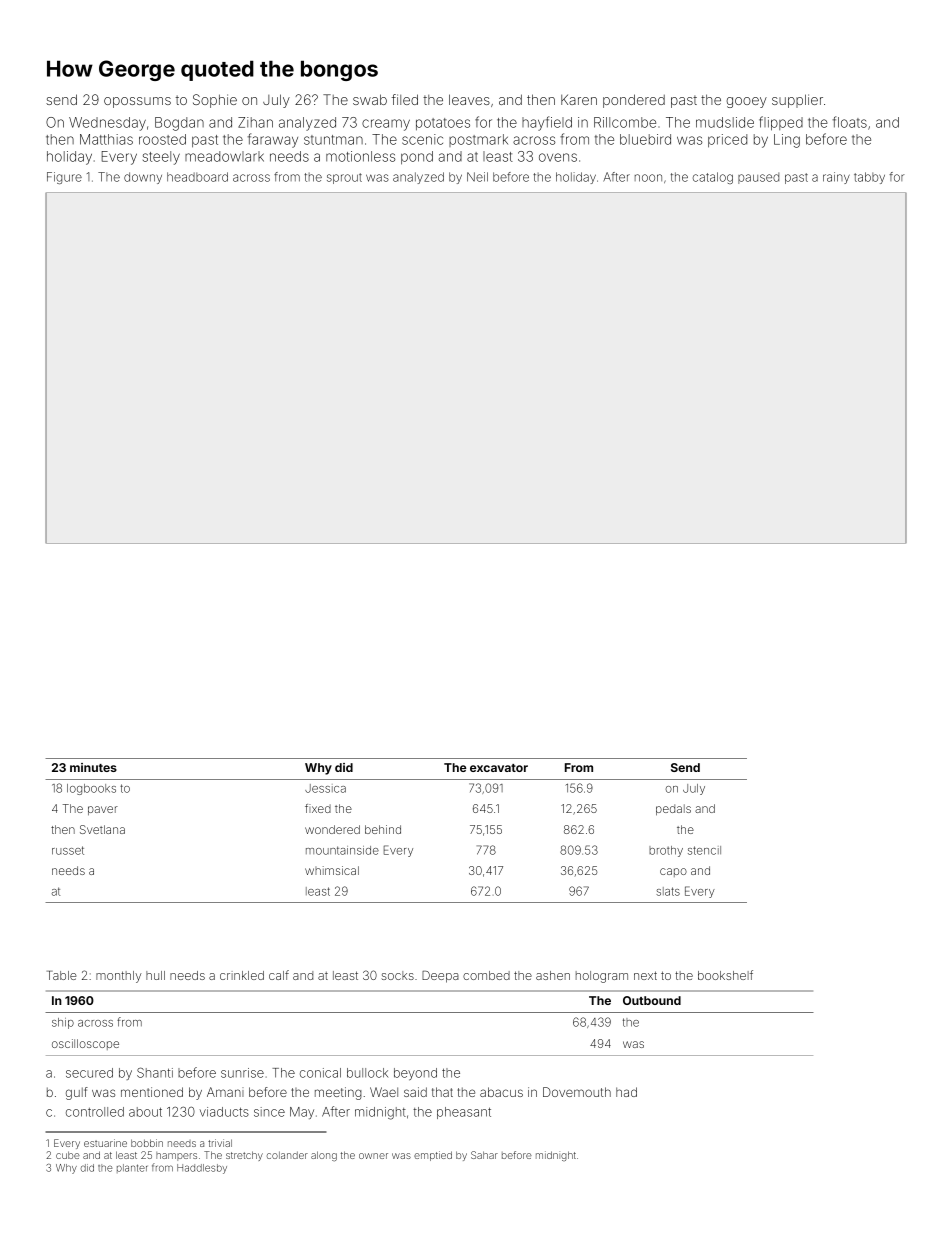 The height and width of the screenshot is (1233, 952). Describe the element at coordinates (332, 870) in the screenshot. I see `whimsical` at that location.
